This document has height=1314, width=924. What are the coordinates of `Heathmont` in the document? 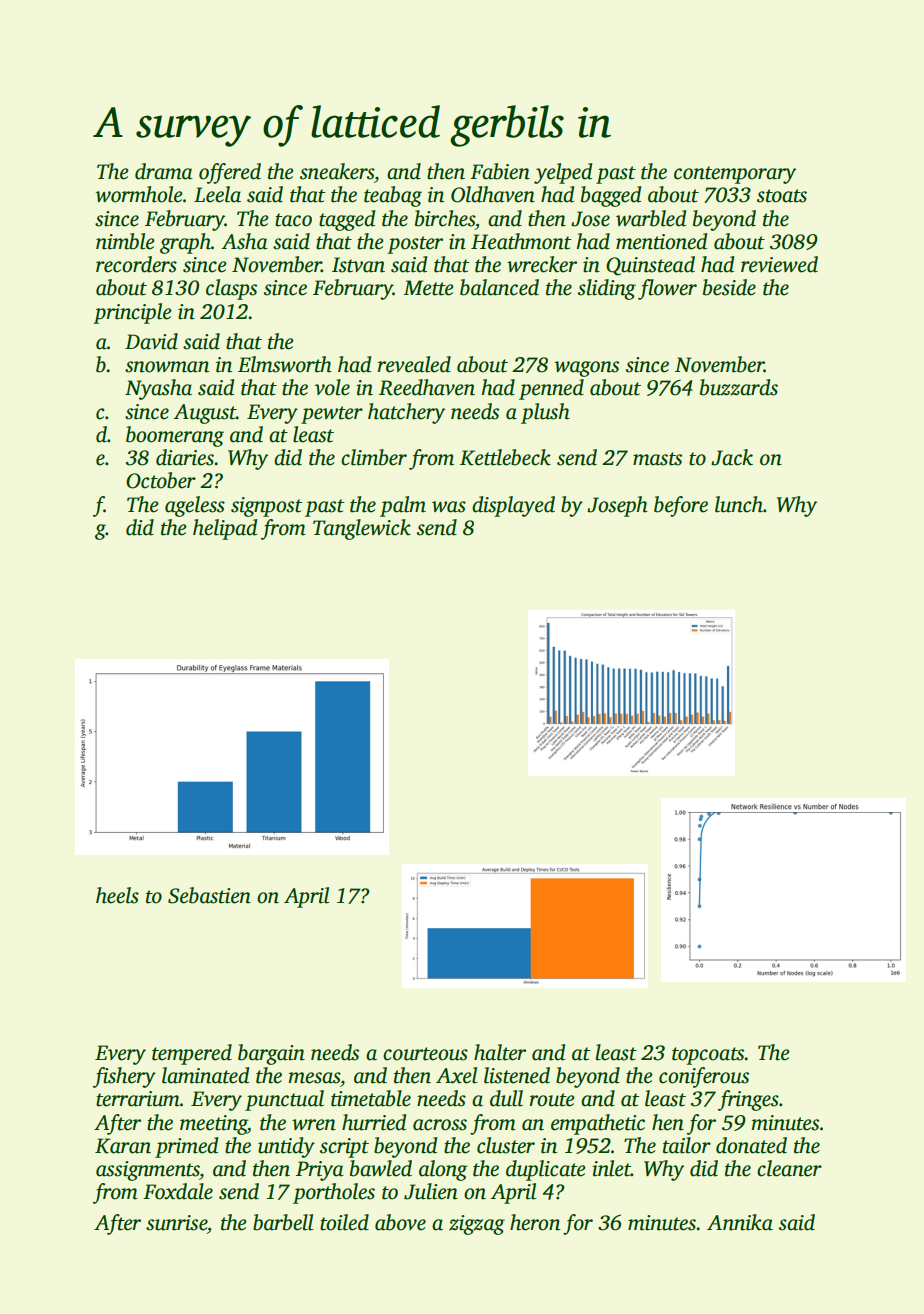 It's located at (521, 241).
